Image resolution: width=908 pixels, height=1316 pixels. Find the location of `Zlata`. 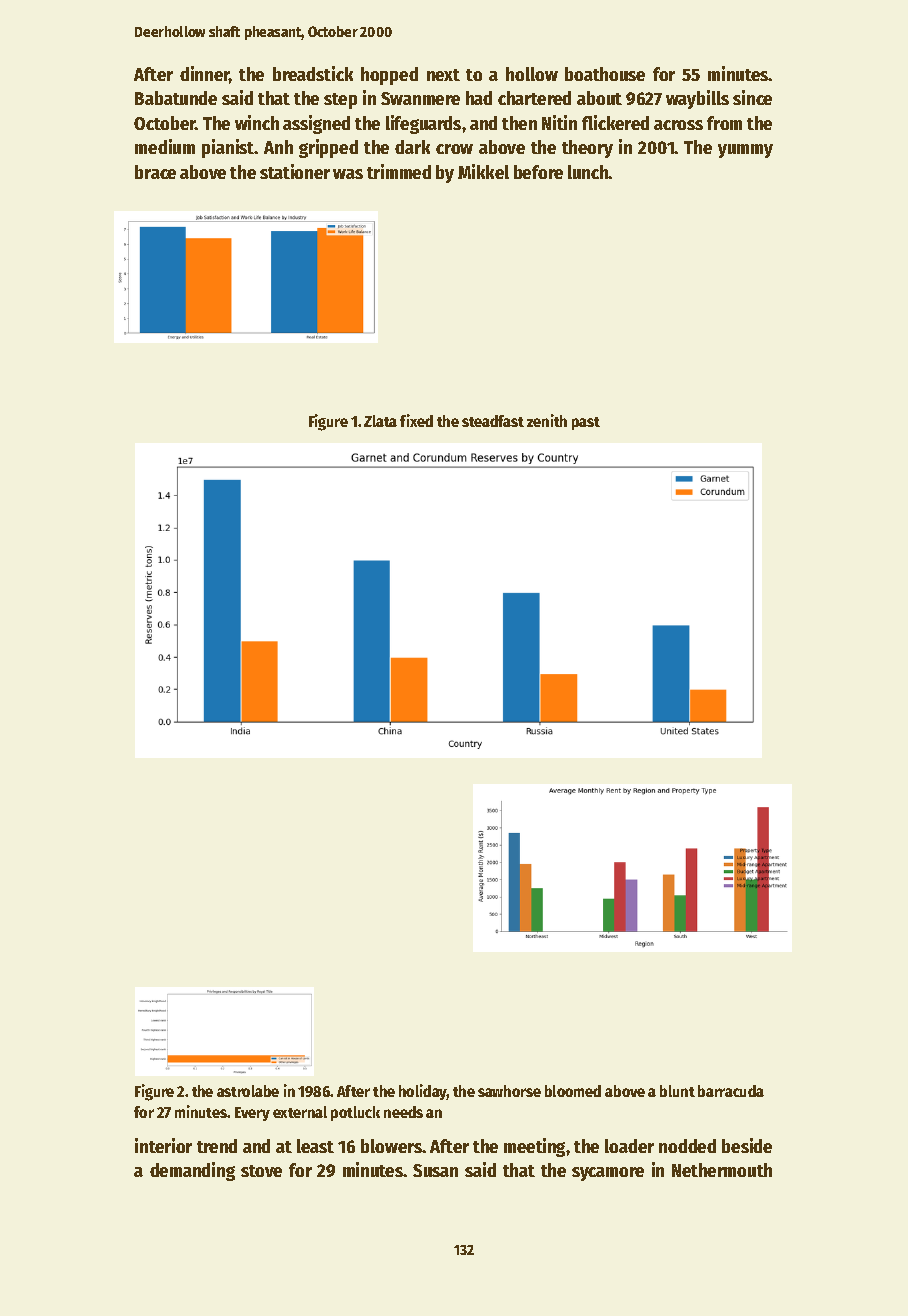

Zlata is located at coordinates (380, 421).
